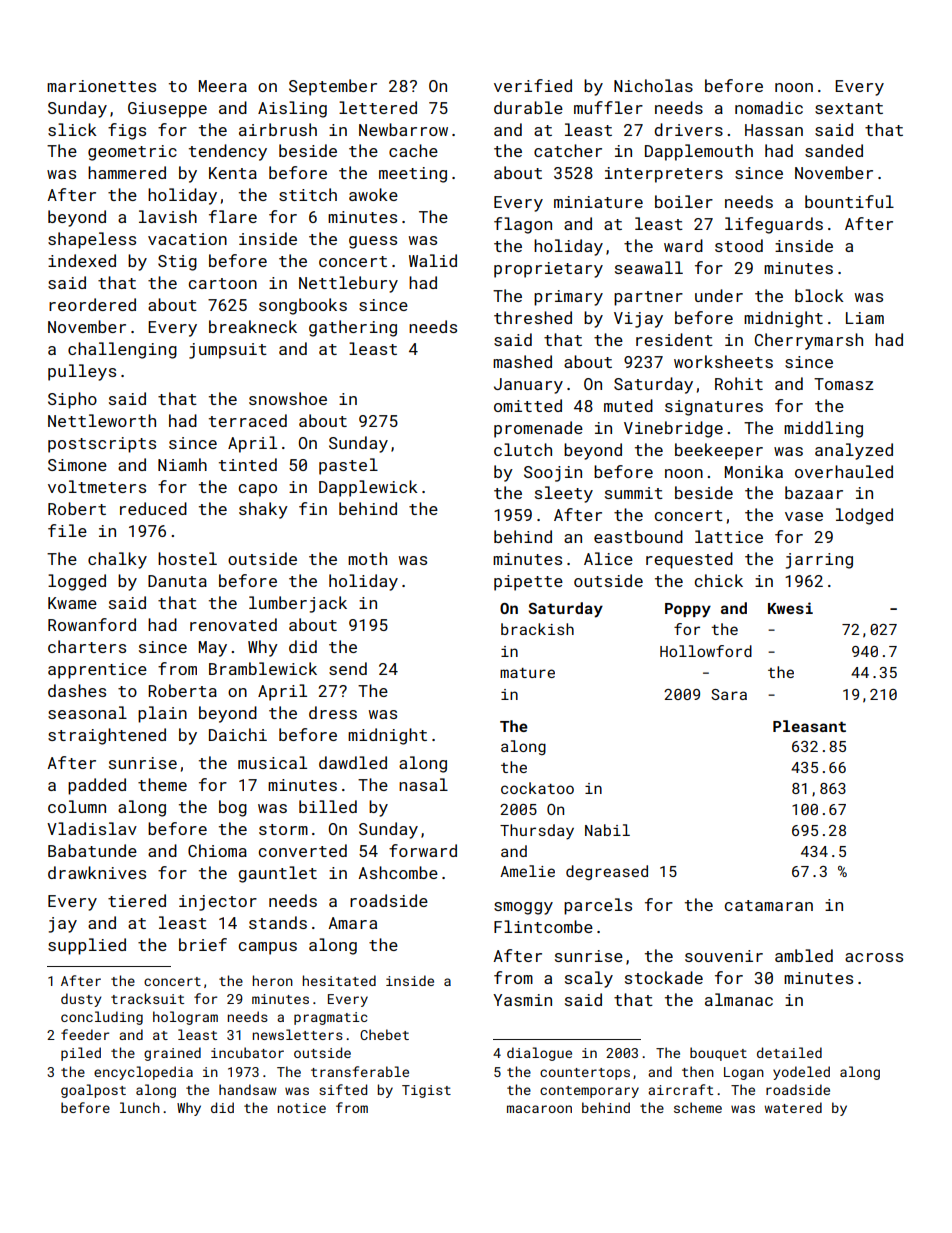 This page has height=1233, width=952. I want to click on Ashcombe, so click(398, 872).
